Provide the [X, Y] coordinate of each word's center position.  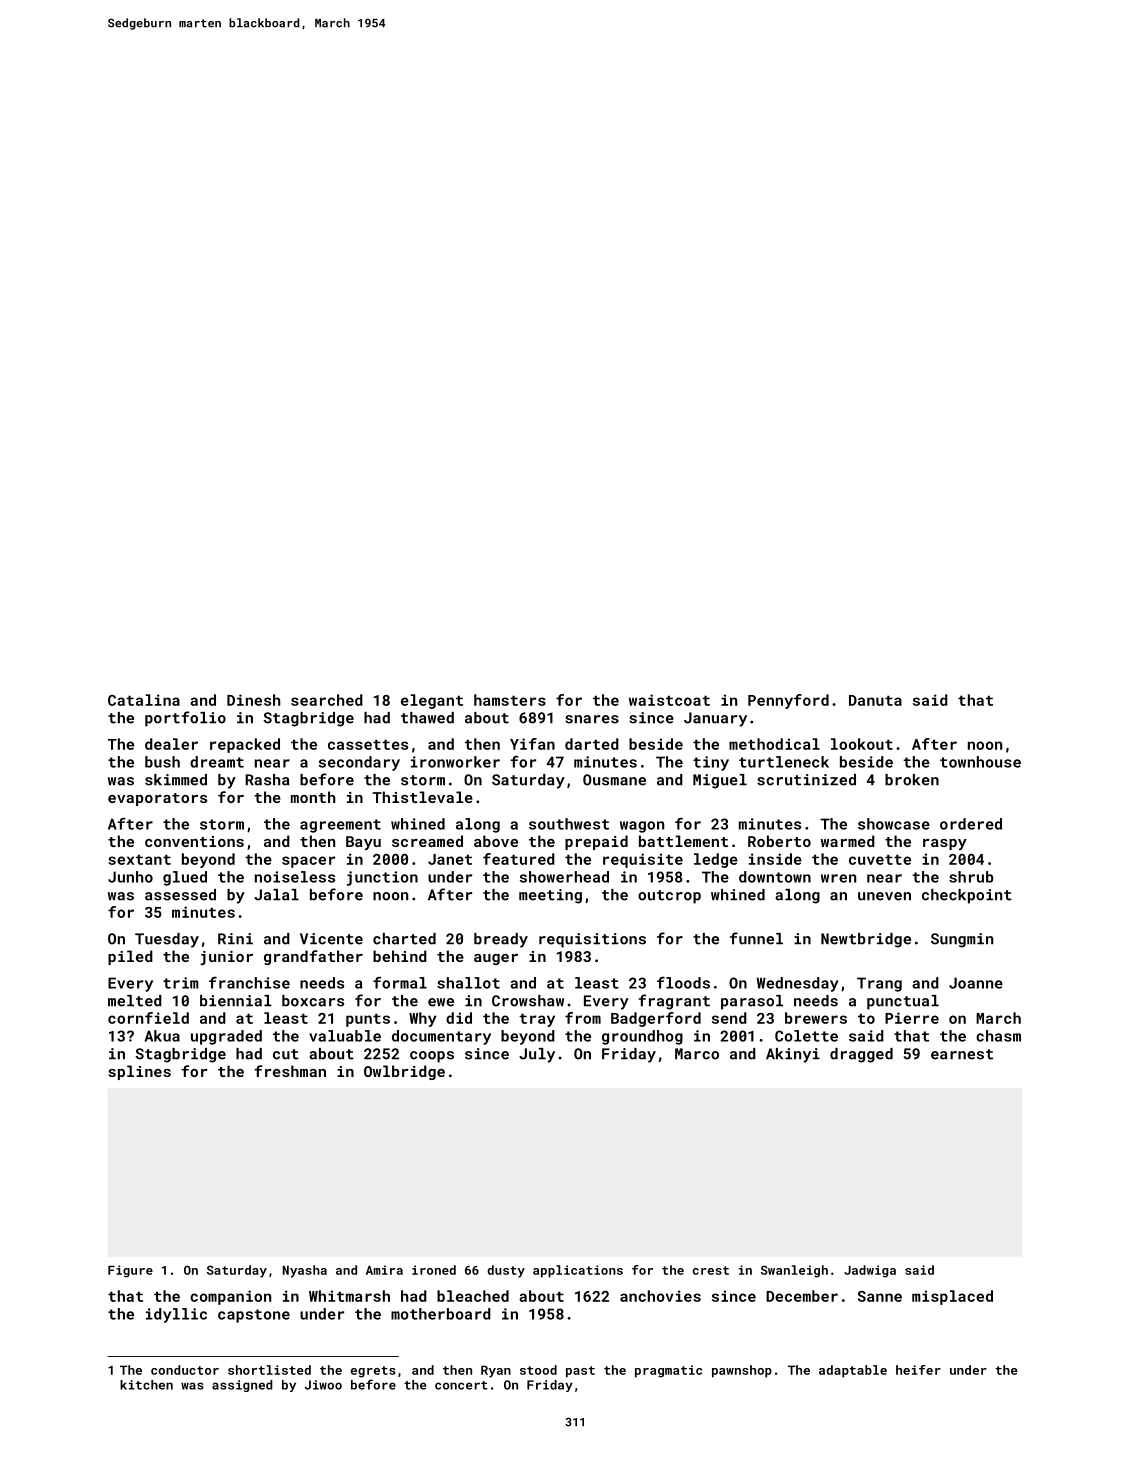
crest [710, 1270]
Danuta [875, 700]
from [583, 1018]
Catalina [144, 700]
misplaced [952, 1297]
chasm [998, 1036]
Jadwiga [870, 1271]
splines [139, 1072]
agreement [340, 826]
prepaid [596, 842]
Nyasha [305, 1271]
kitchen [146, 1385]
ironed [434, 1270]
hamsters [510, 700]
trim [181, 983]
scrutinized [806, 780]
